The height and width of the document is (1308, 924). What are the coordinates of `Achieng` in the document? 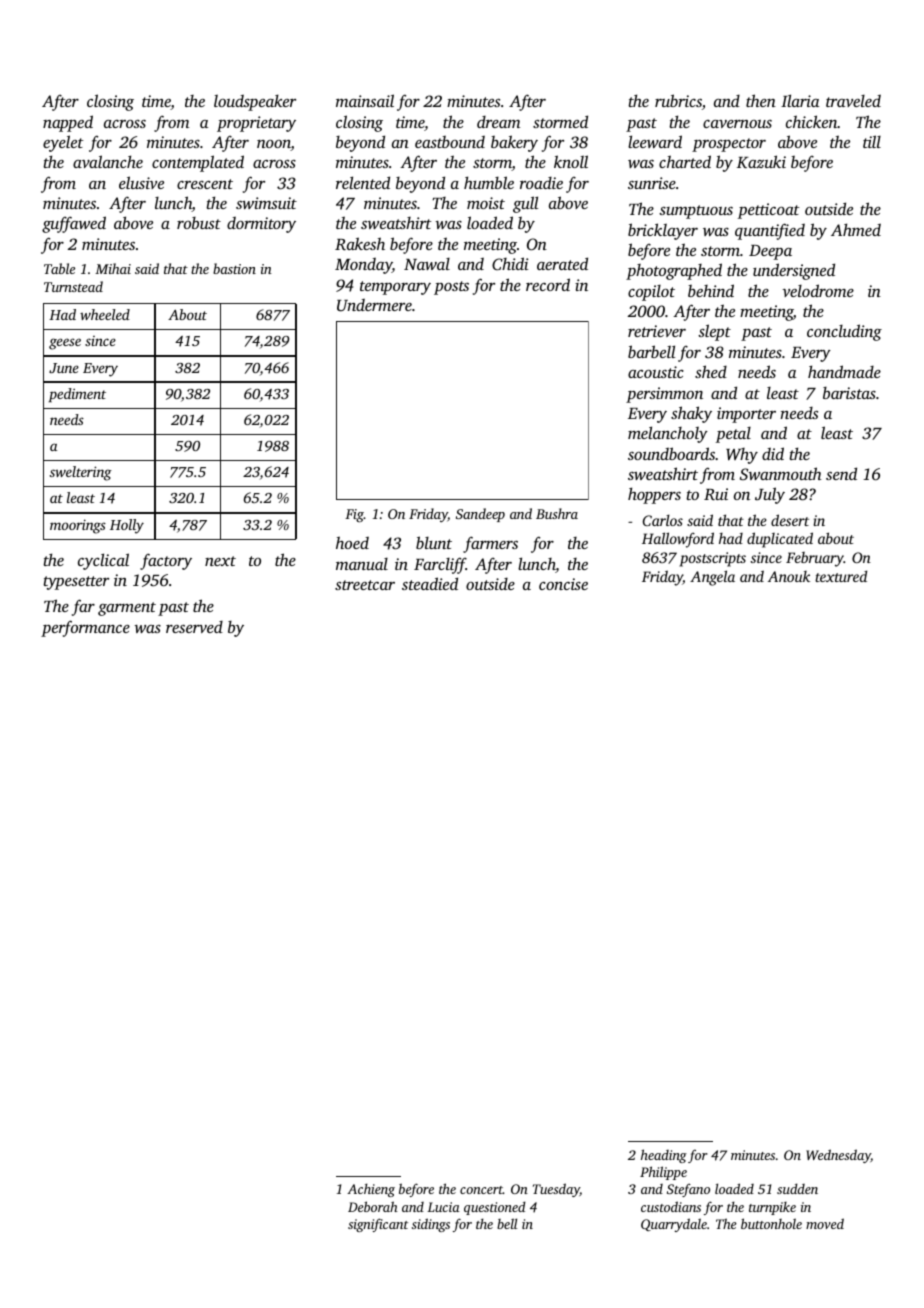 It's located at (371, 1190).
